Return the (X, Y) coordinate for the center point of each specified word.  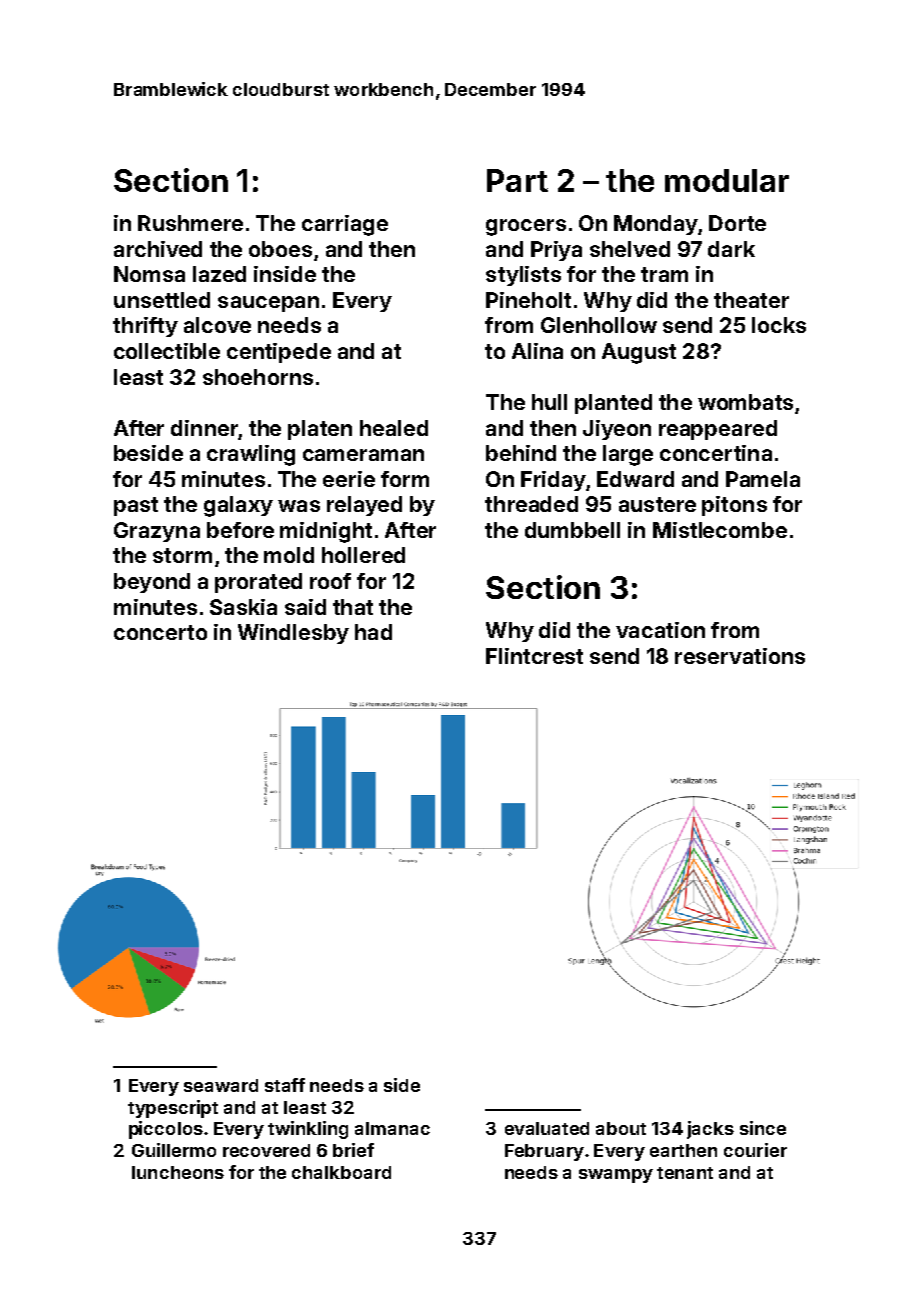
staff (285, 1085)
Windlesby (293, 634)
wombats (745, 402)
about (621, 1128)
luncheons (178, 1172)
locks (779, 325)
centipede (279, 353)
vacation (660, 630)
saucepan (268, 304)
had (373, 632)
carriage (345, 225)
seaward (221, 1085)
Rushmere (190, 223)
